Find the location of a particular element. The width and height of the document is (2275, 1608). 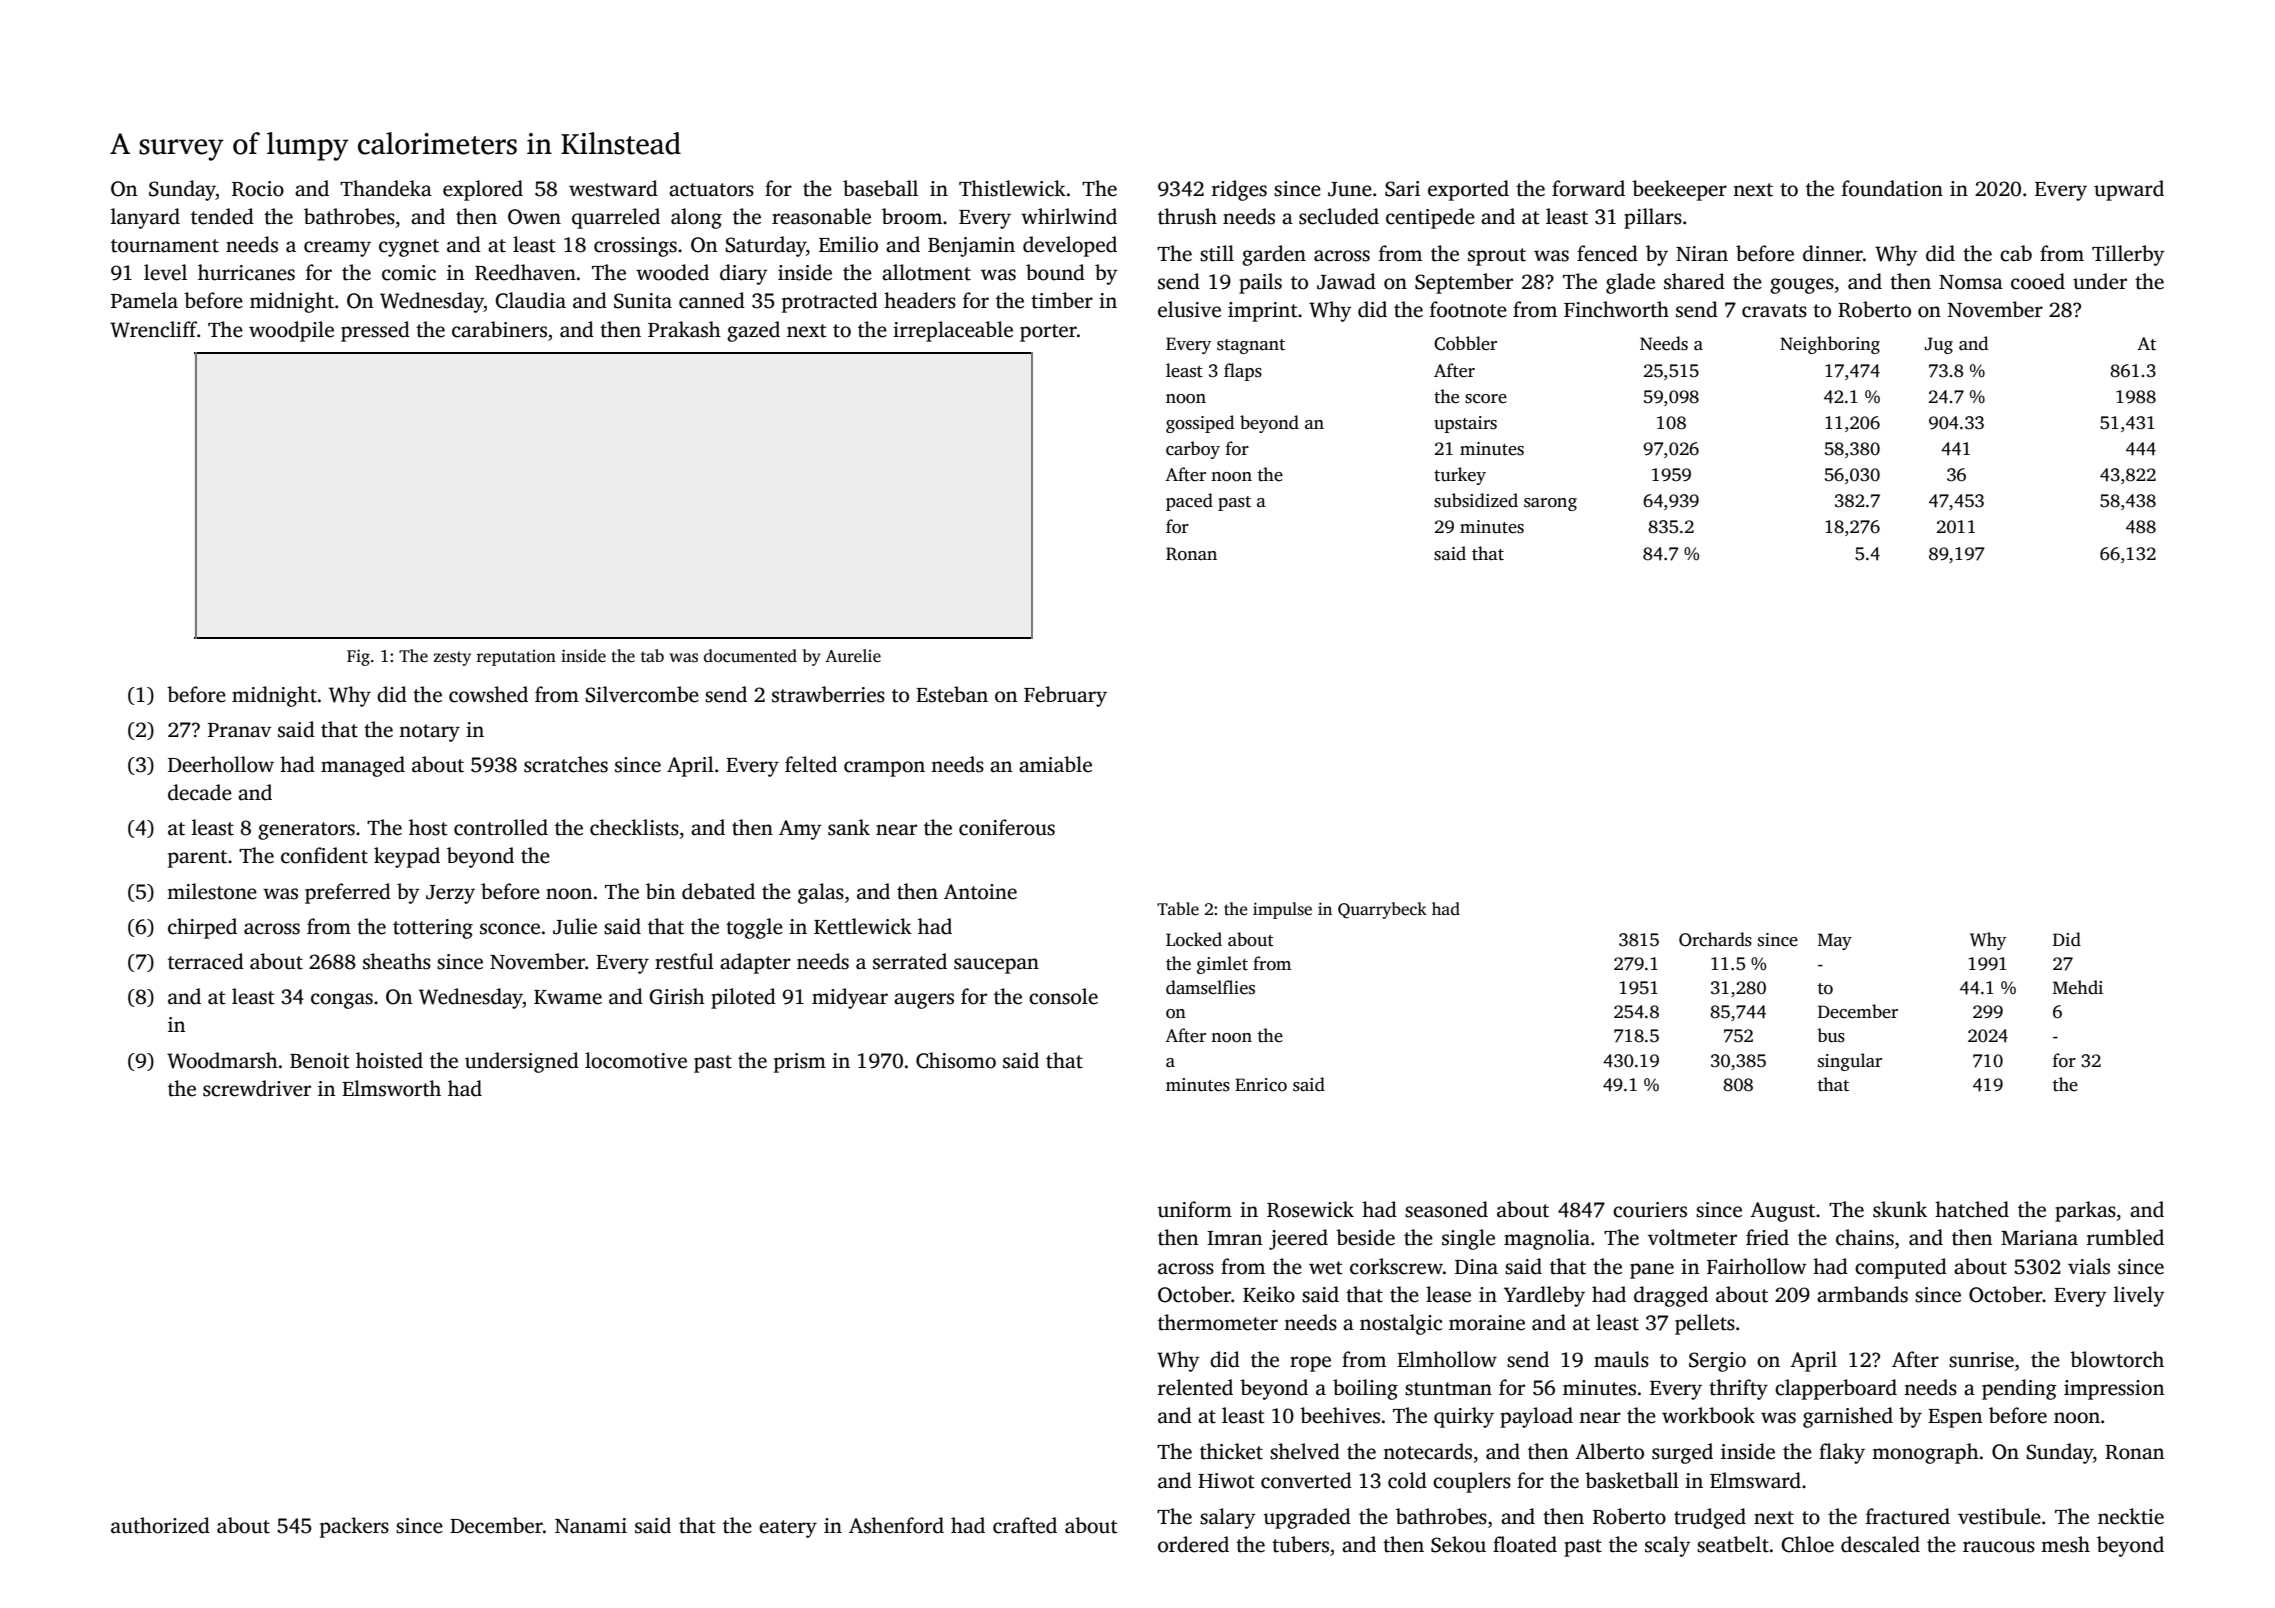

Prakash is located at coordinates (684, 329).
